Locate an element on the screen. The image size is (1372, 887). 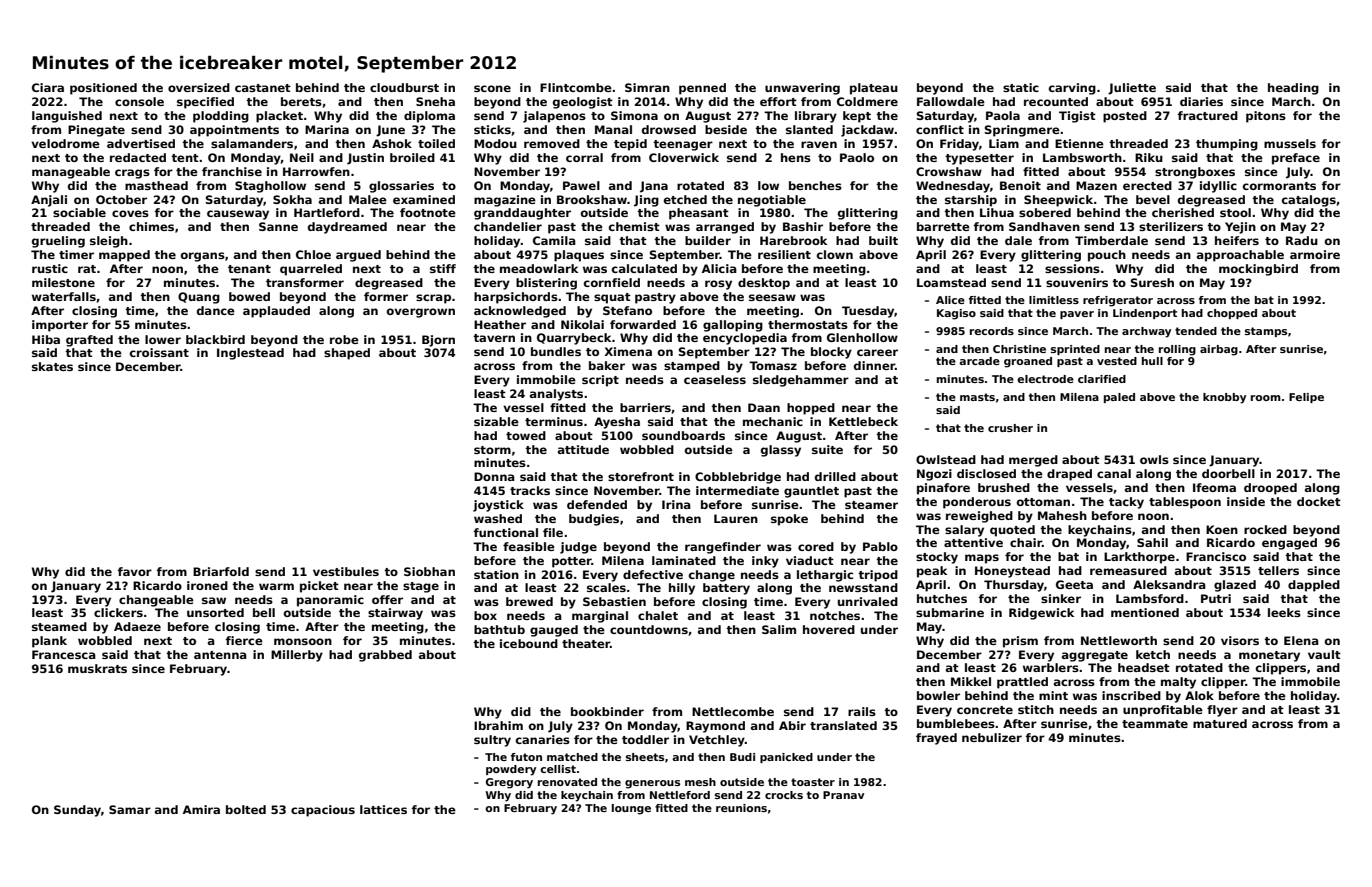
Ciara is located at coordinates (48, 87).
